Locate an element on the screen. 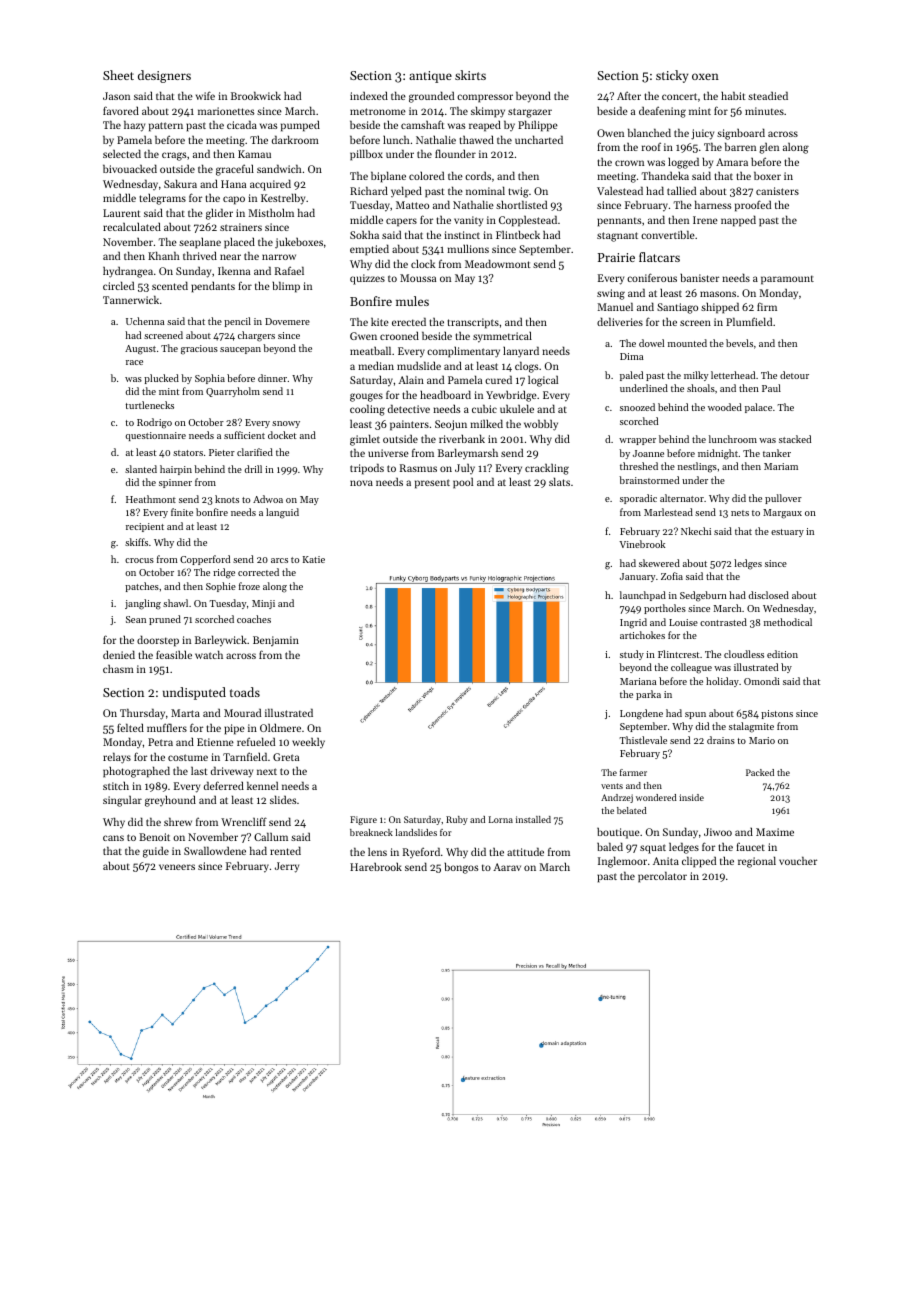  Manuel is located at coordinates (615, 306).
